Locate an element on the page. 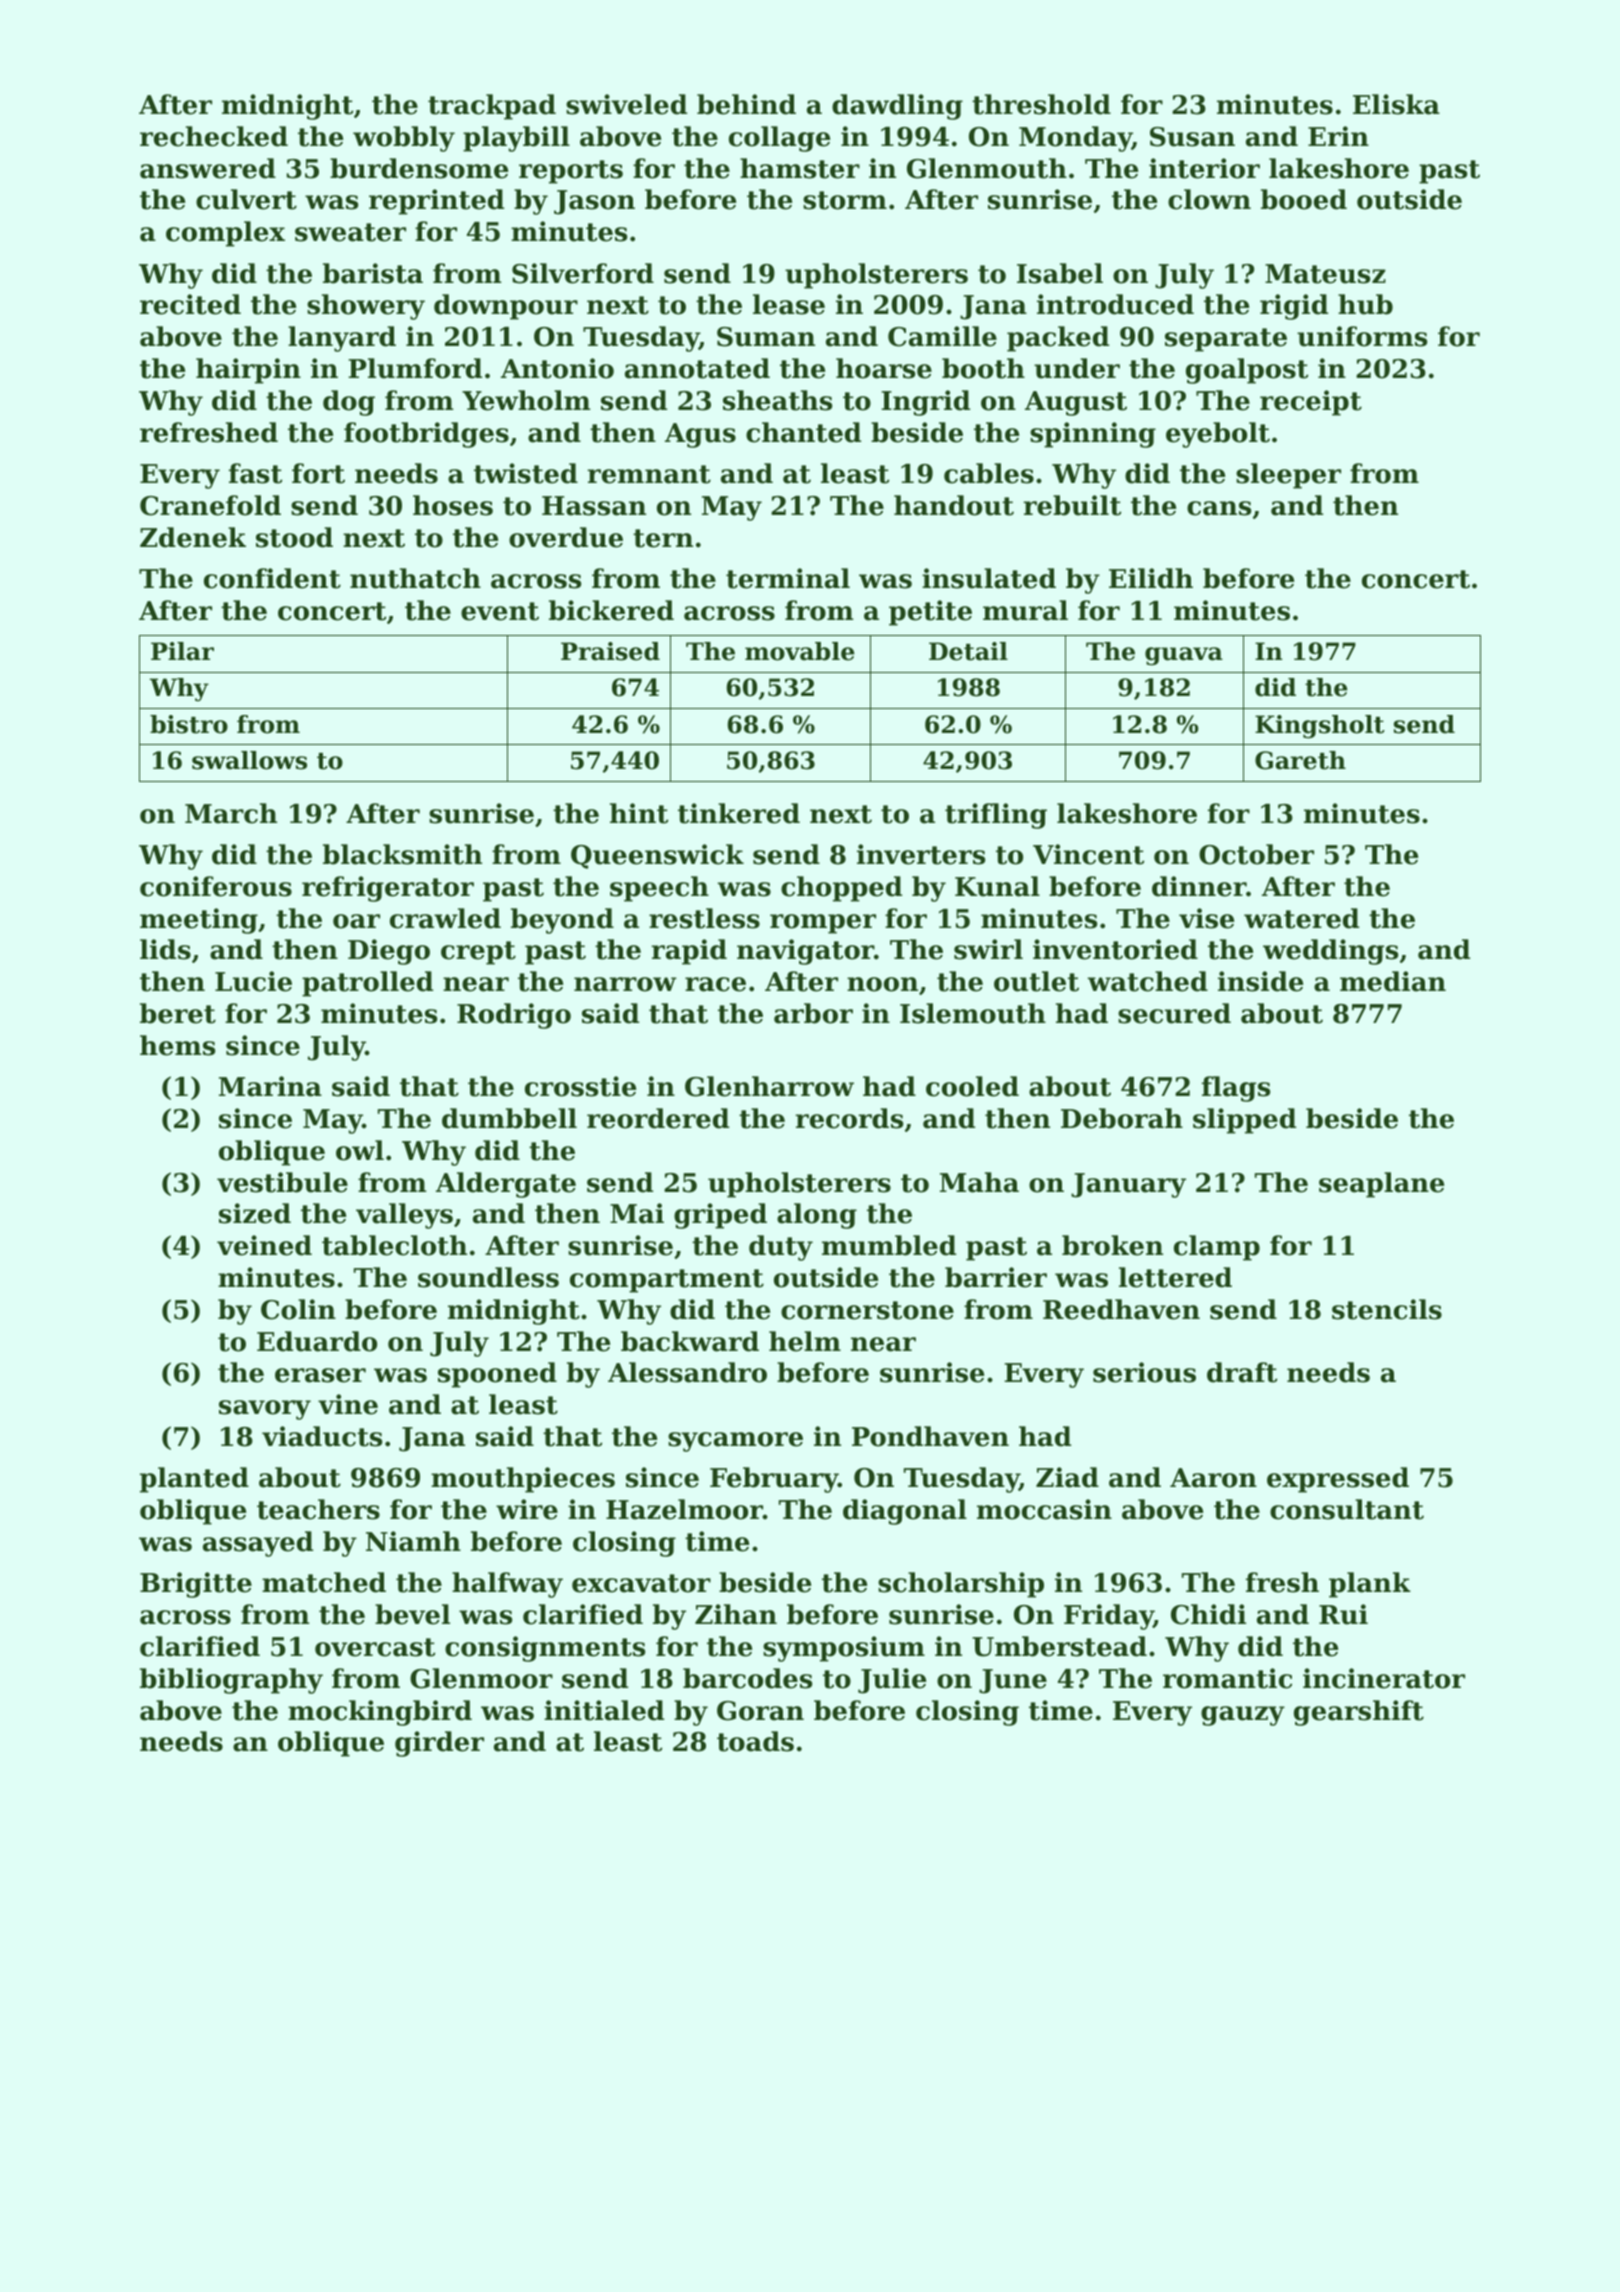 The height and width of the page is (2292, 1620). owl is located at coordinates (360, 1150).
